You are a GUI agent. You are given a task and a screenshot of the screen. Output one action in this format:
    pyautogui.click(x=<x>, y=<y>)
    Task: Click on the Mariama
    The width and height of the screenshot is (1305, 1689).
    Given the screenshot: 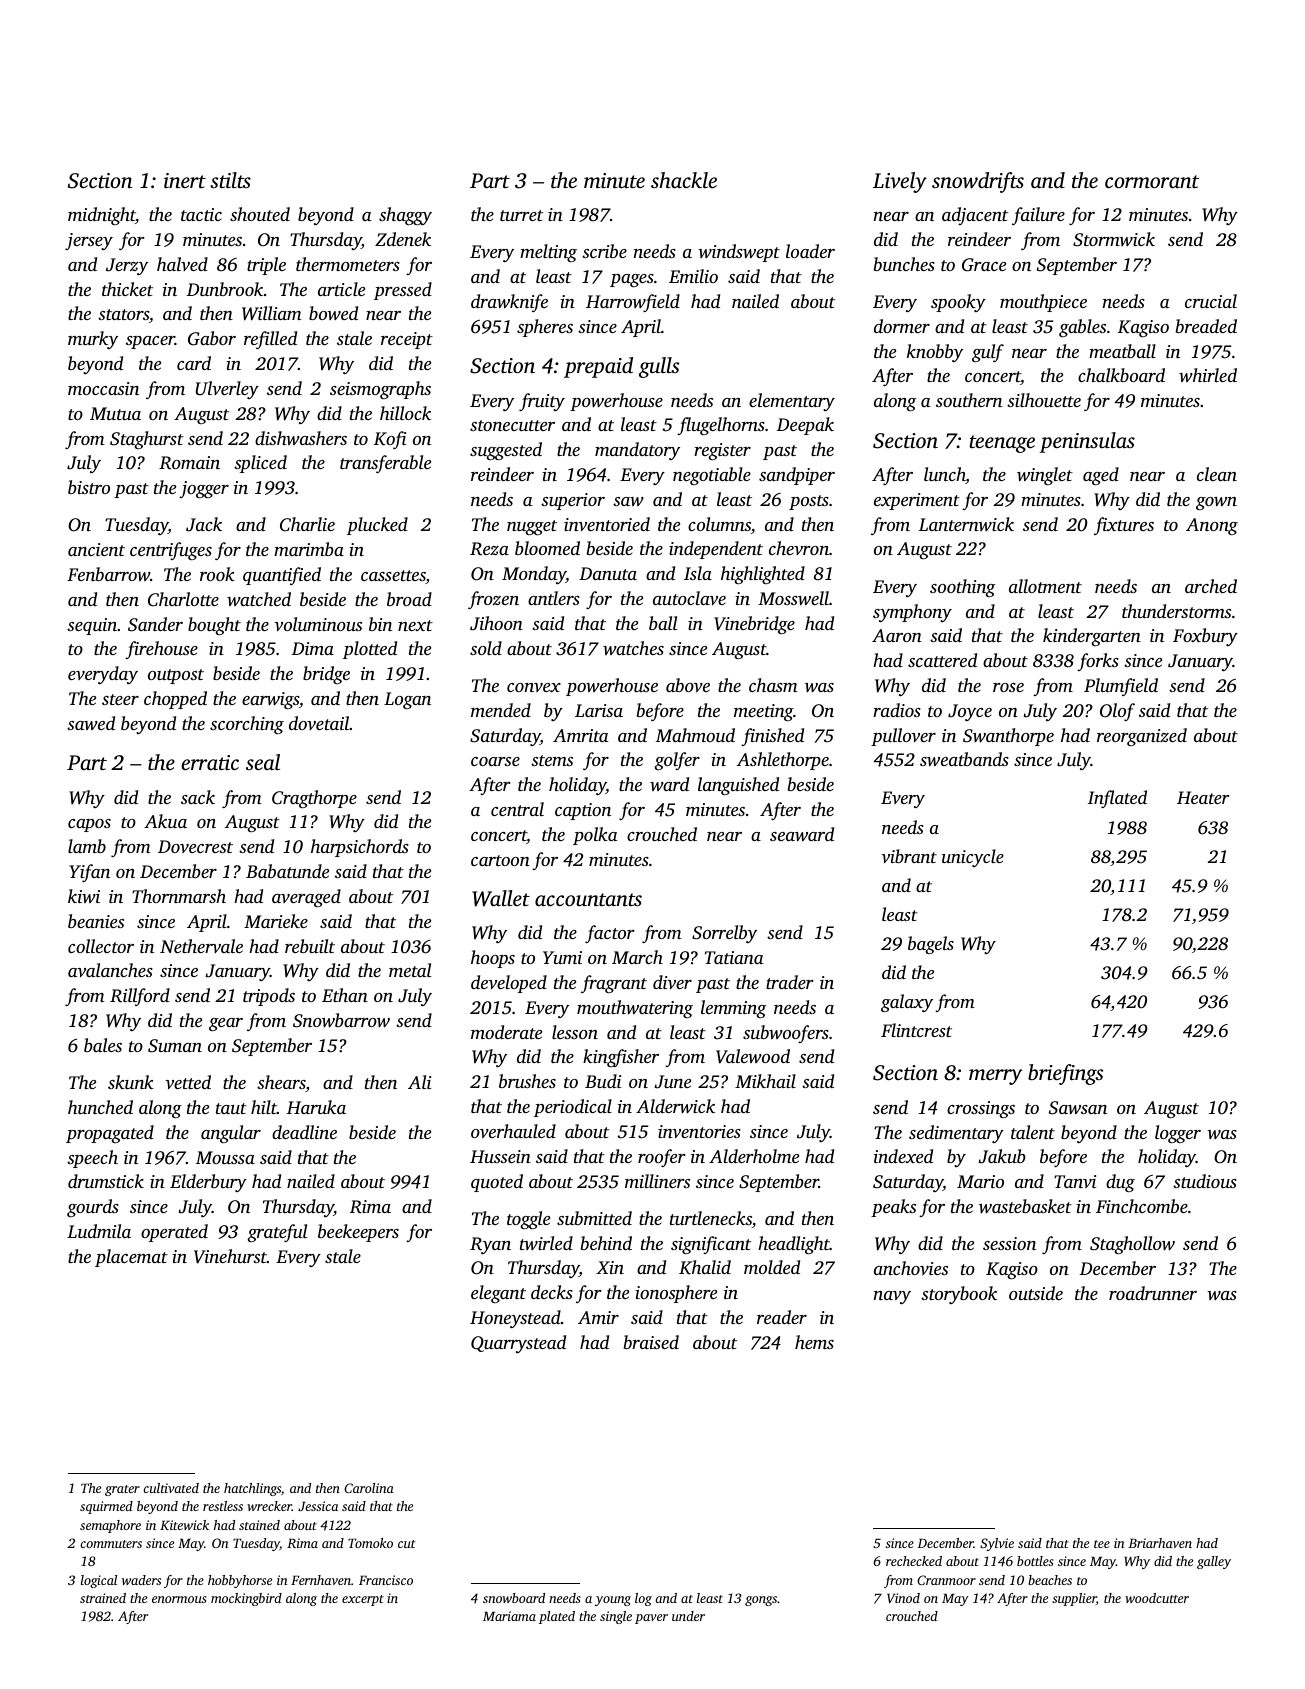 What is the action you would take?
    pyautogui.click(x=509, y=1616)
